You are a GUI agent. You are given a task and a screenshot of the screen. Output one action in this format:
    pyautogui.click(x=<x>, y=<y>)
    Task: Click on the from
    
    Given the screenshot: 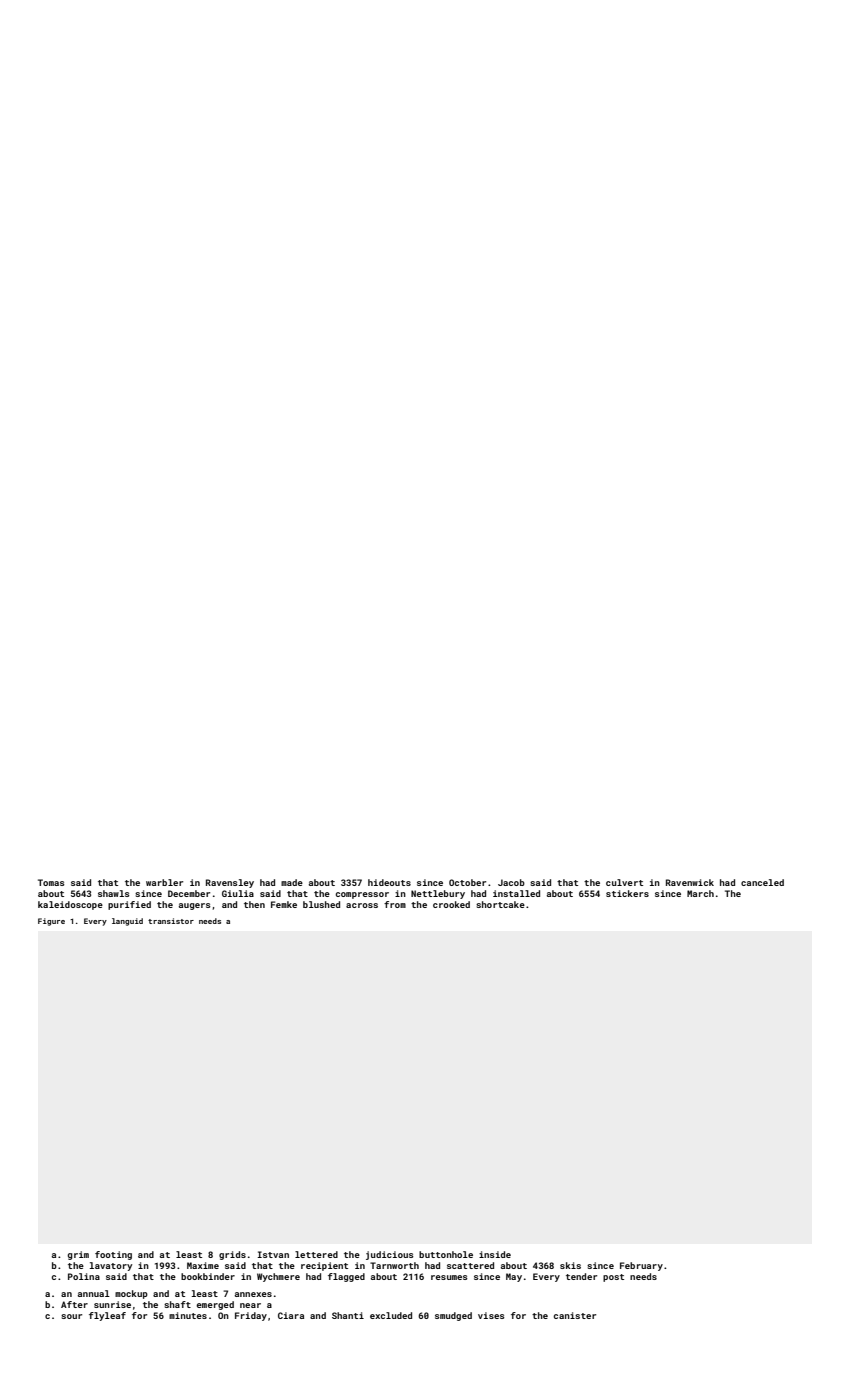 What is the action you would take?
    pyautogui.click(x=395, y=904)
